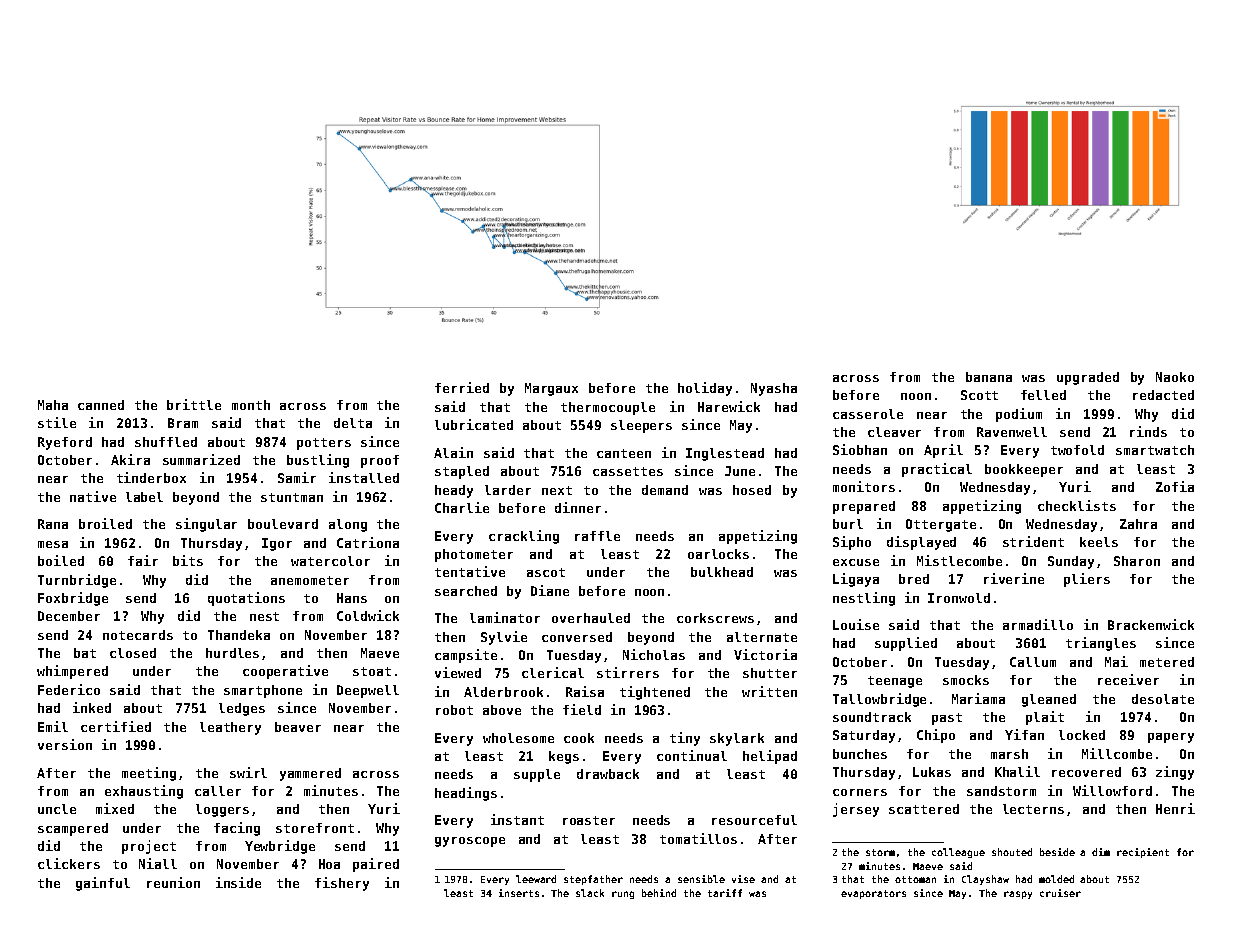 The height and width of the page is (952, 1233). Describe the element at coordinates (73, 599) in the page. I see `Foxbridge` at that location.
